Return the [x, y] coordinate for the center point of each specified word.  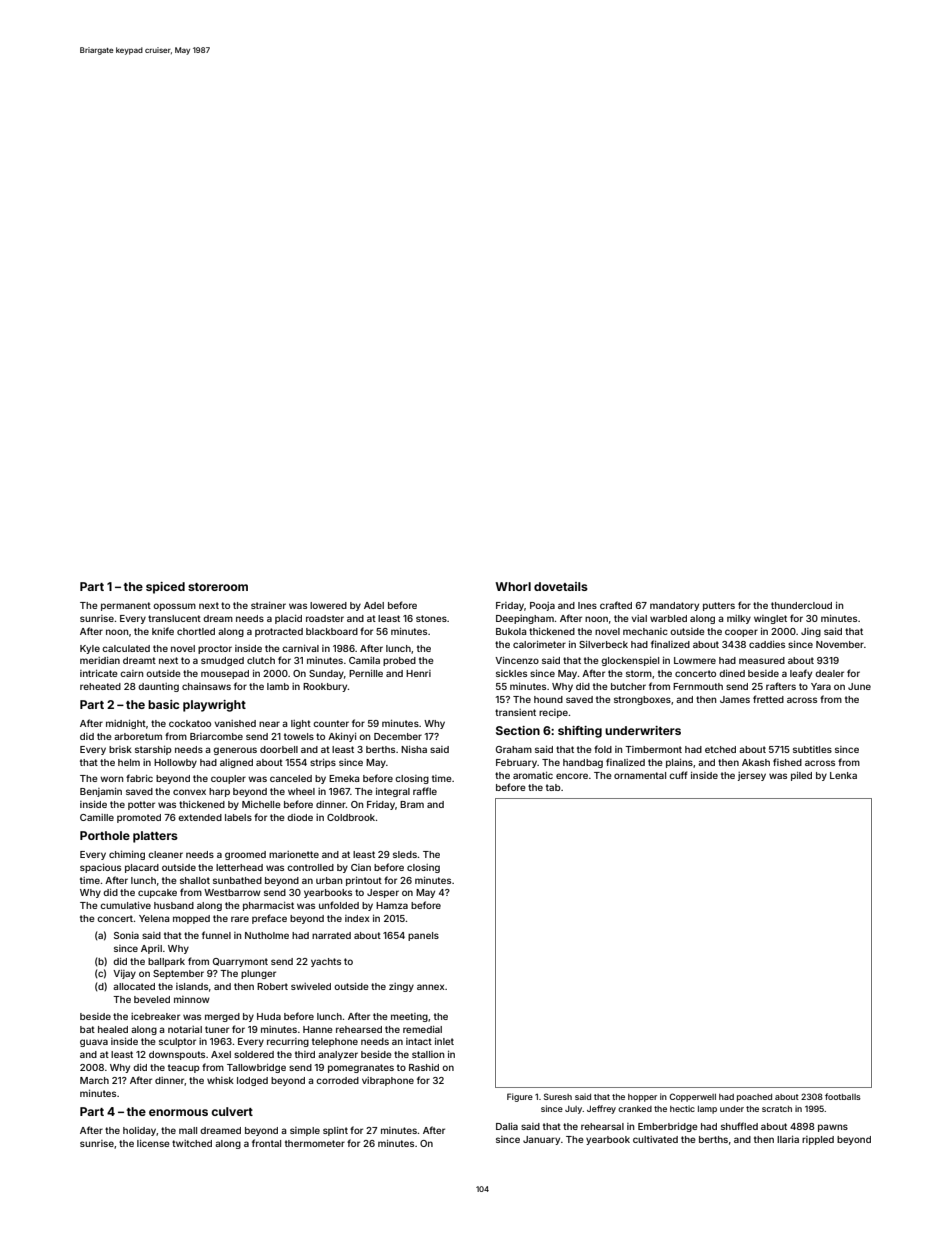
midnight [126, 724]
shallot [195, 880]
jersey [752, 776]
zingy [401, 987]
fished [787, 762]
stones [431, 618]
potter [141, 805]
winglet [770, 619]
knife [163, 631]
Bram [412, 804]
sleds [405, 854]
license [153, 1143]
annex [431, 987]
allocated [134, 986]
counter [331, 723]
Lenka [843, 775]
